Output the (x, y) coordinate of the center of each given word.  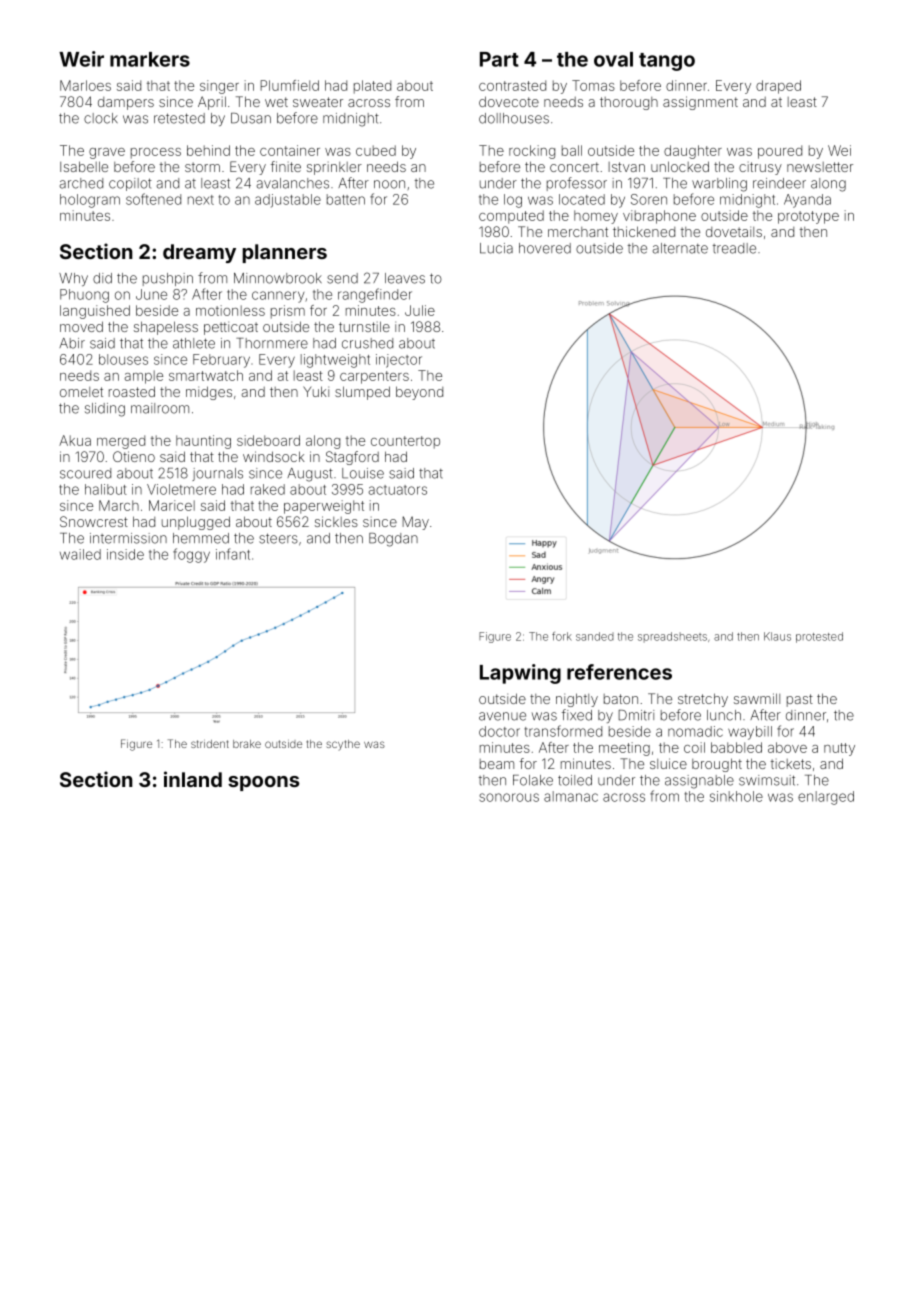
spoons (263, 783)
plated (372, 87)
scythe (343, 745)
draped (778, 87)
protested (819, 637)
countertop (405, 442)
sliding (105, 410)
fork (562, 636)
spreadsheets (672, 637)
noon (389, 184)
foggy (191, 555)
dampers (126, 103)
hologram (90, 201)
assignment (700, 103)
